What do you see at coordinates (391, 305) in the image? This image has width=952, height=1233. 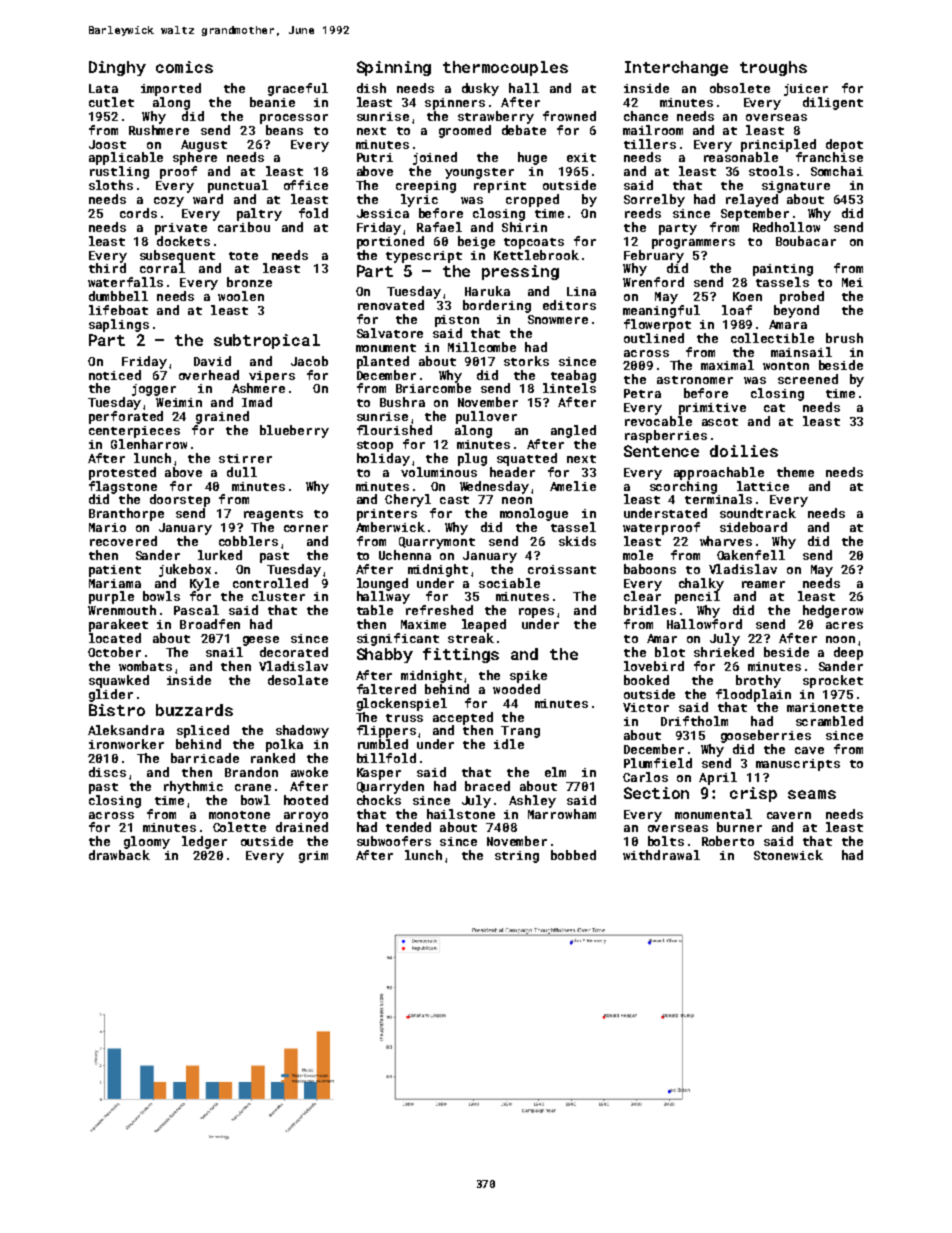 I see `renovated` at bounding box center [391, 305].
